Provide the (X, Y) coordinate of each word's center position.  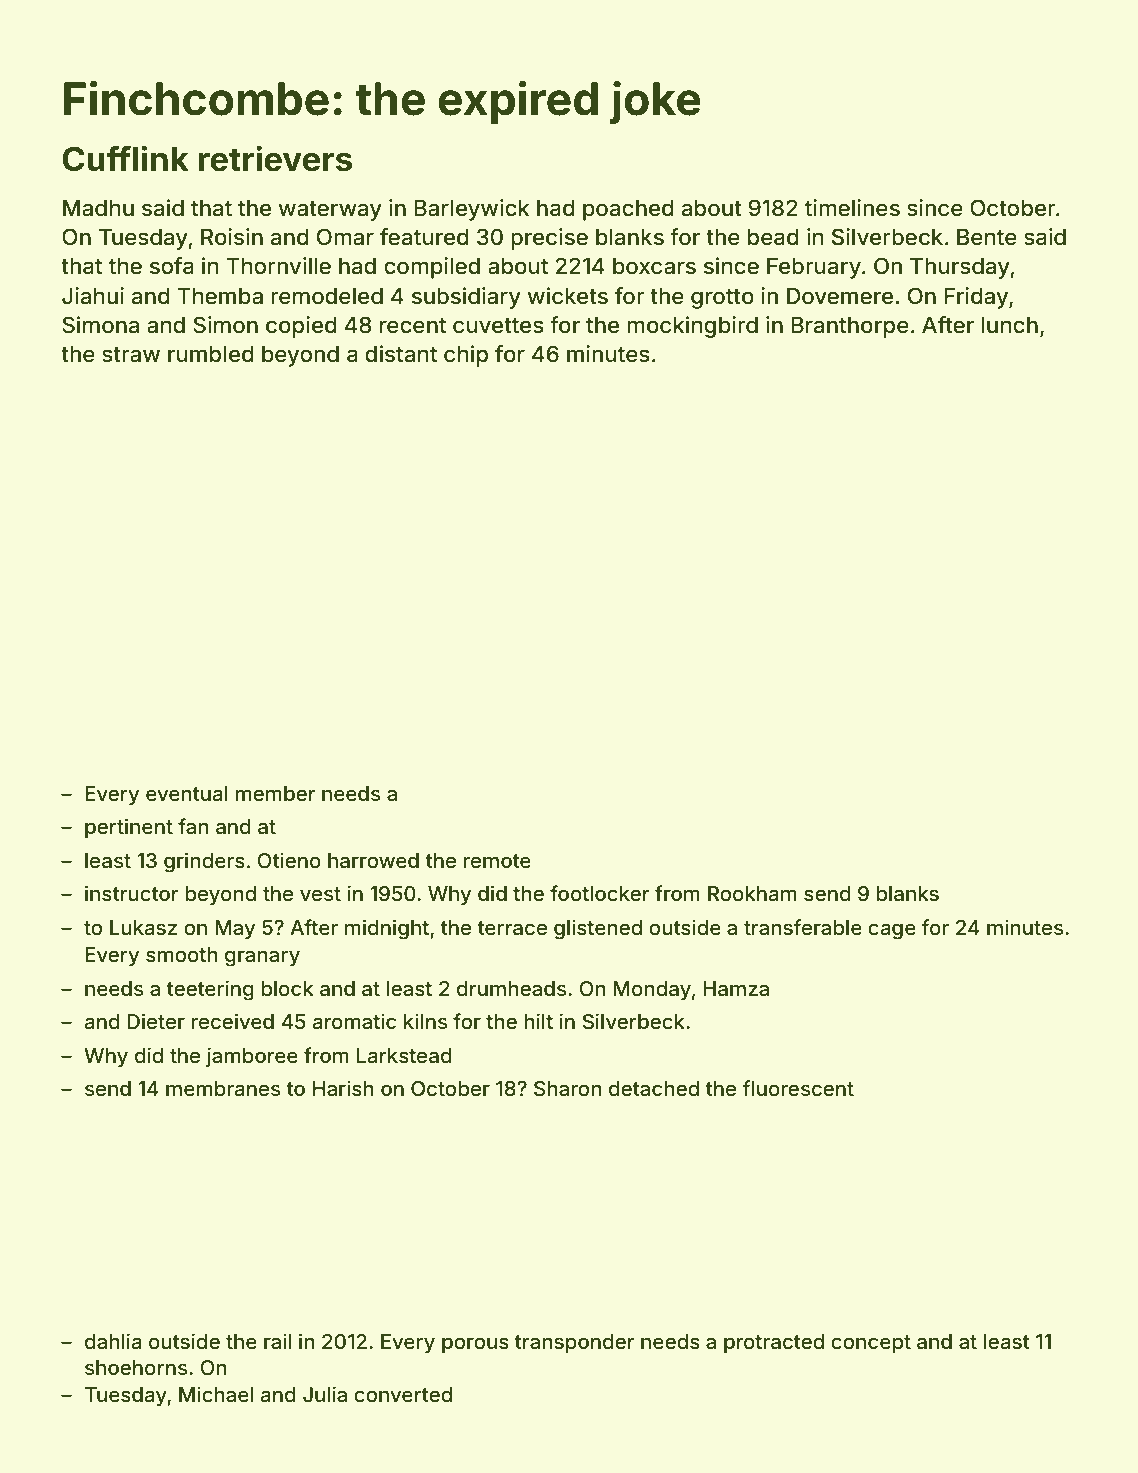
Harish (343, 1088)
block (287, 988)
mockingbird (692, 327)
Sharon (568, 1089)
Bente (987, 237)
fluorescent (798, 1088)
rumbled (211, 354)
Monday (652, 991)
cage (892, 931)
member (275, 793)
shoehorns (136, 1367)
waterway (330, 211)
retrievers (275, 158)
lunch (1010, 325)
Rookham (752, 894)
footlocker (600, 893)
